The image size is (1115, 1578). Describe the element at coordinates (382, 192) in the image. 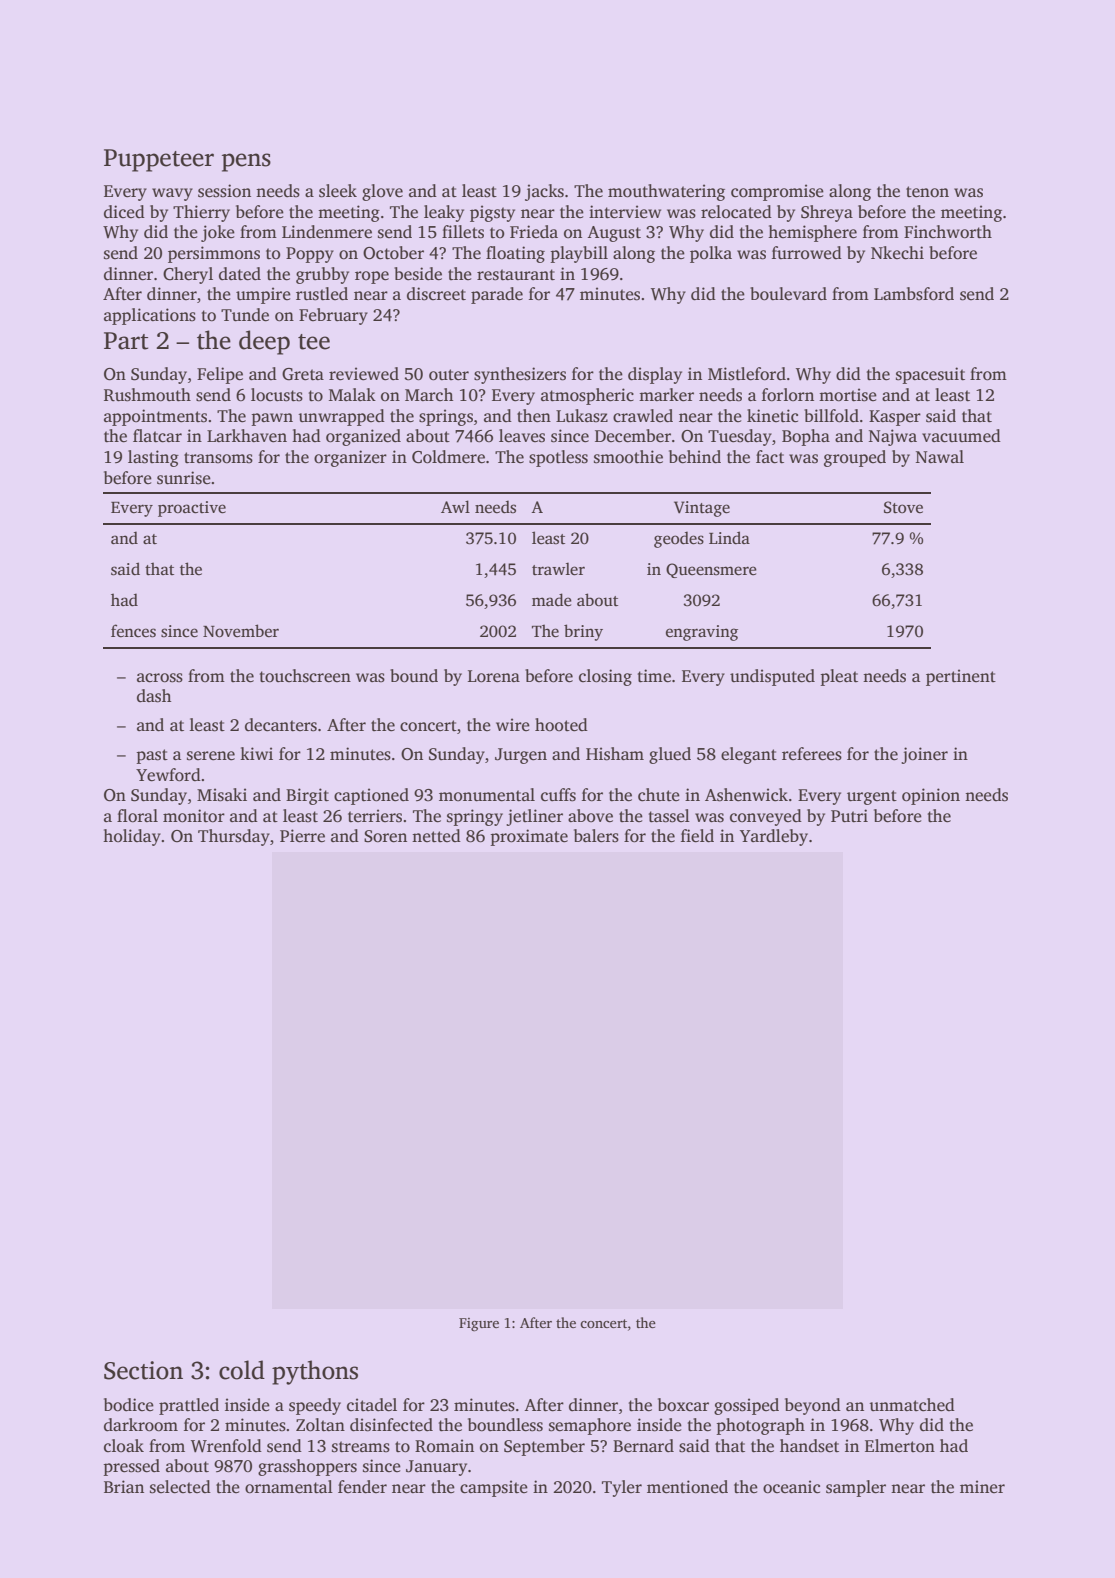

I see `glove` at that location.
